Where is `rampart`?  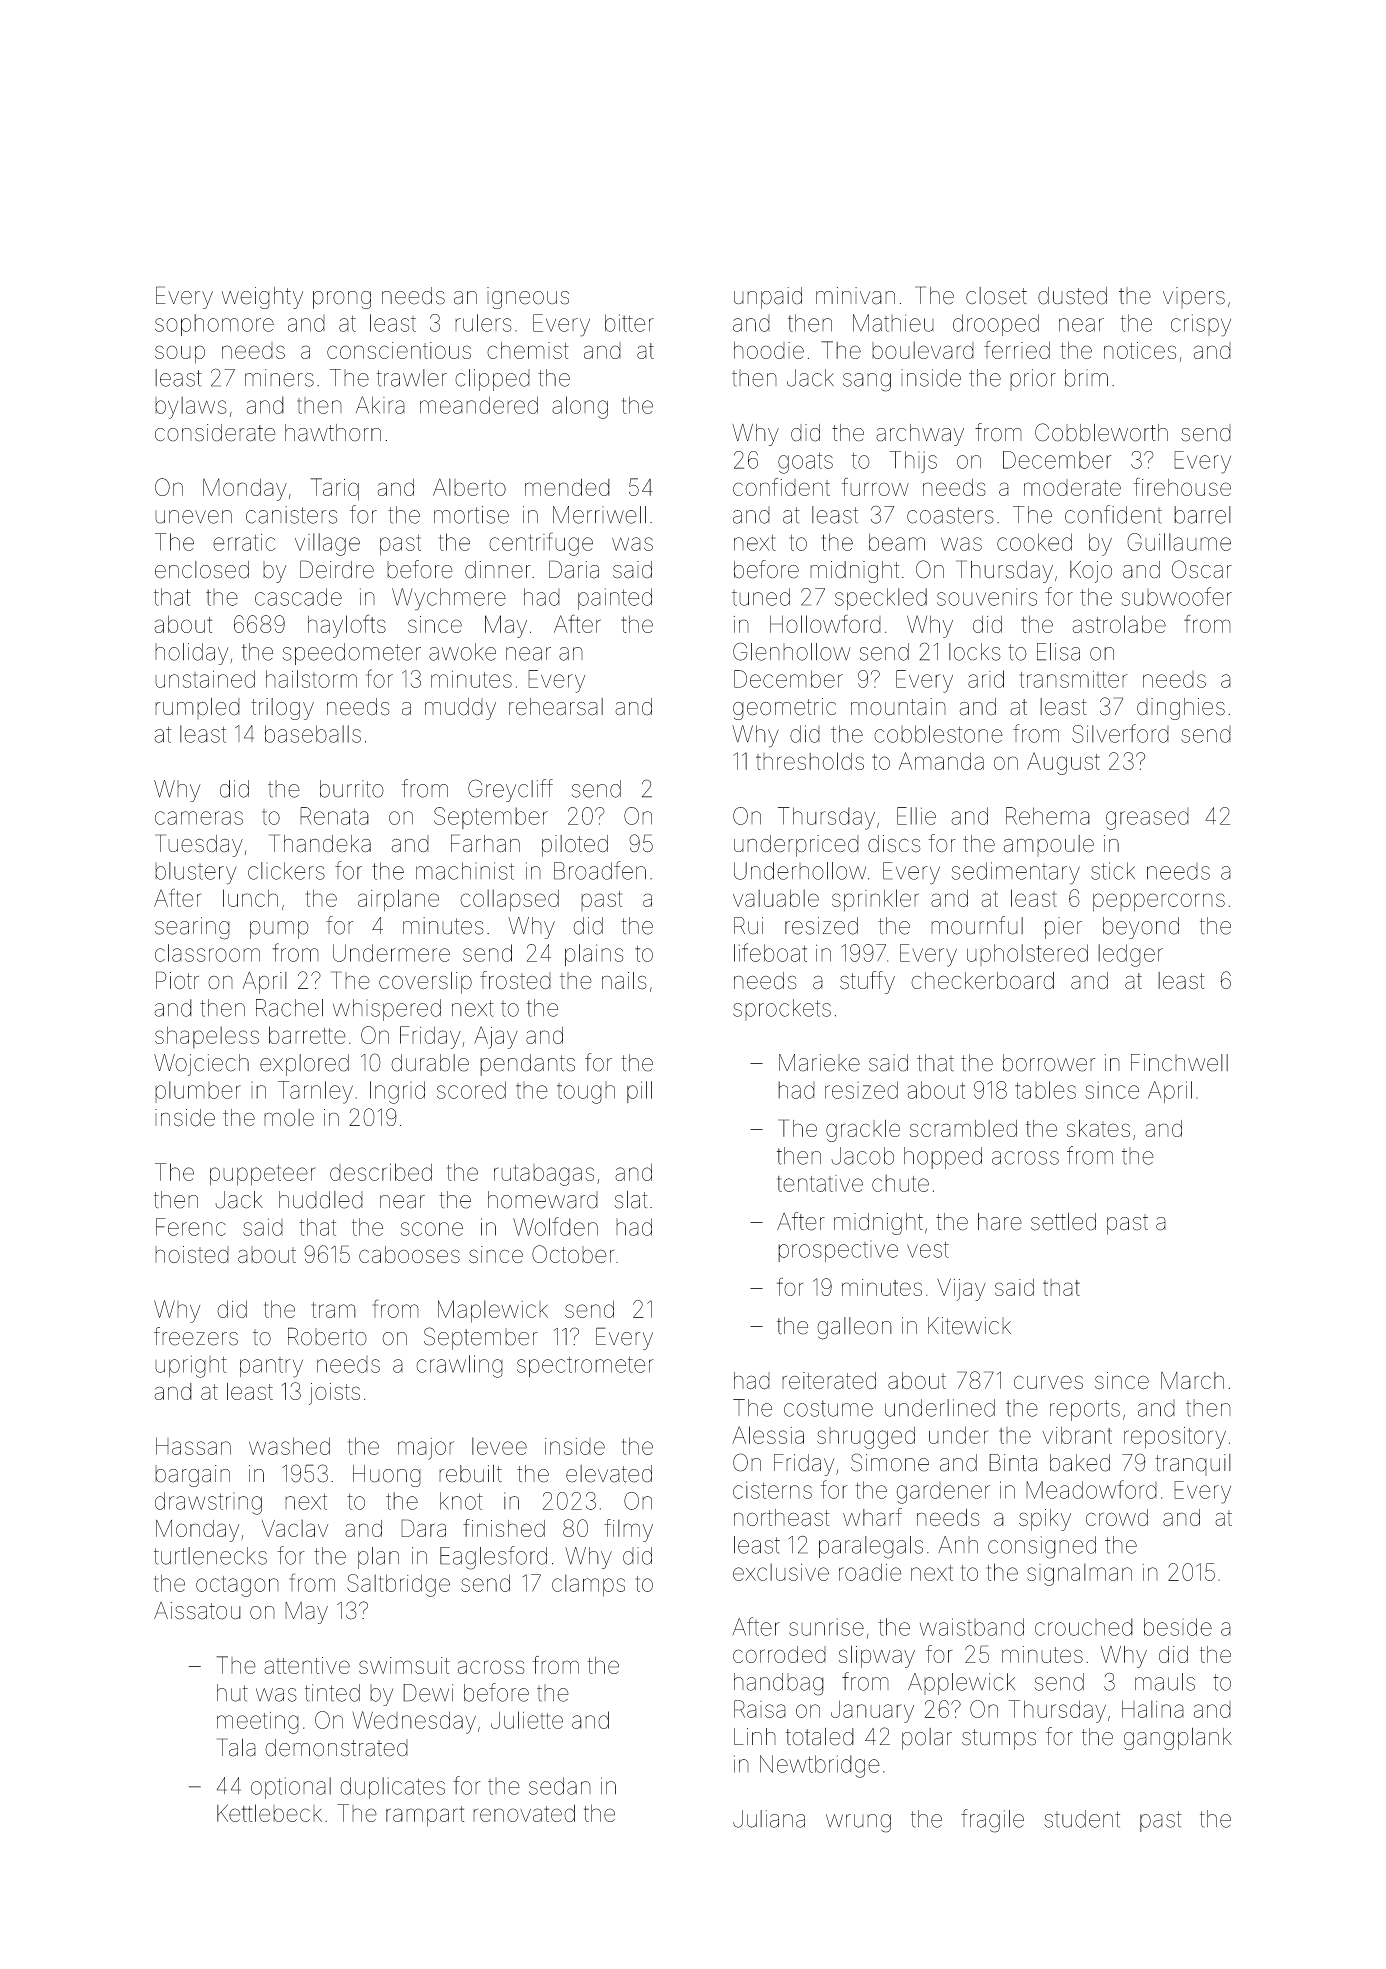 rampart is located at coordinates (425, 1816).
